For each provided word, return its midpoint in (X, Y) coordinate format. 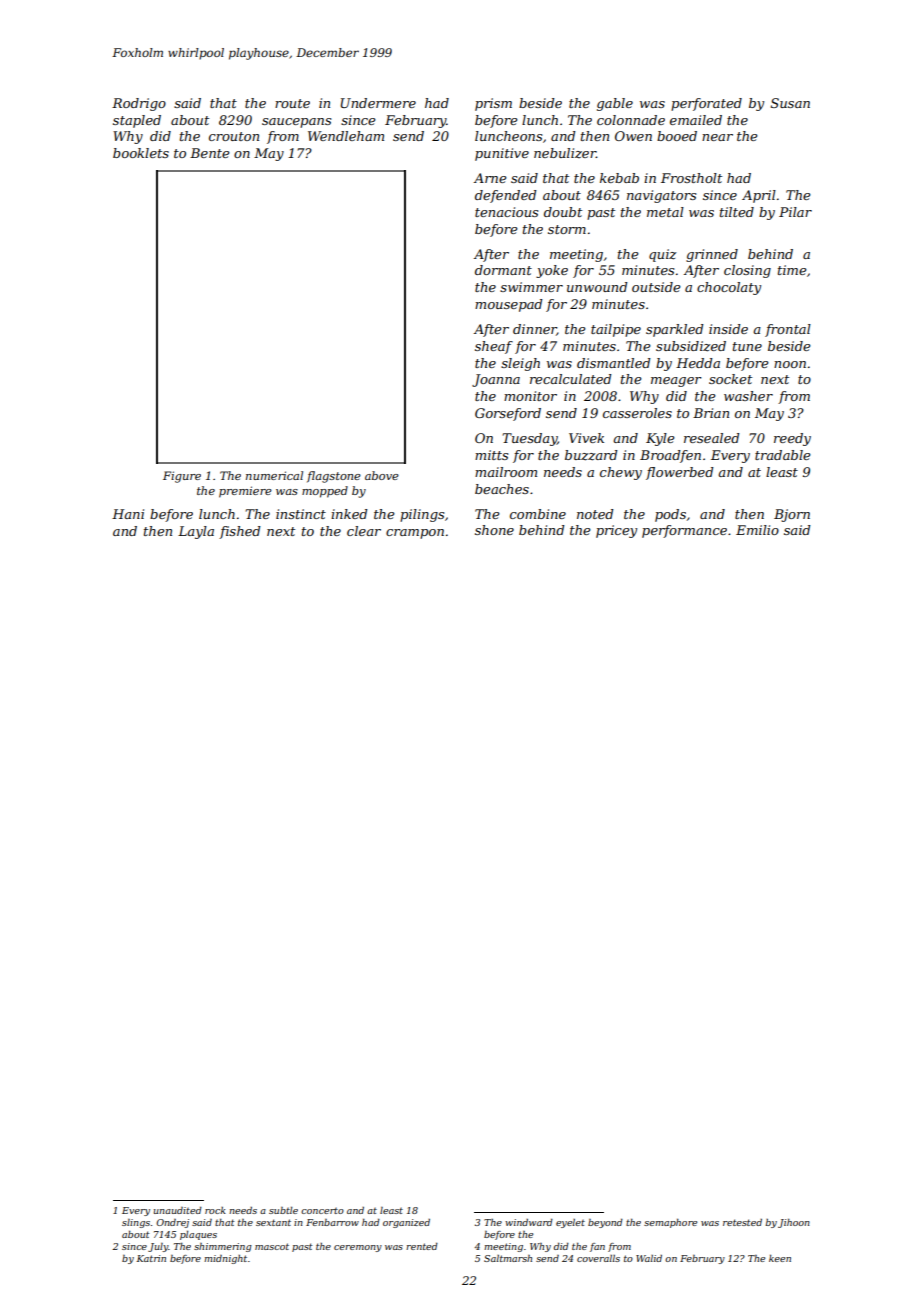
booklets (141, 153)
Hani (128, 514)
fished (239, 532)
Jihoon (794, 1223)
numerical (274, 475)
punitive (502, 154)
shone (494, 530)
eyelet (570, 1223)
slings (136, 1223)
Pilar (795, 212)
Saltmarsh (508, 1258)
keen (780, 1258)
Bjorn (792, 515)
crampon (415, 534)
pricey (616, 531)
